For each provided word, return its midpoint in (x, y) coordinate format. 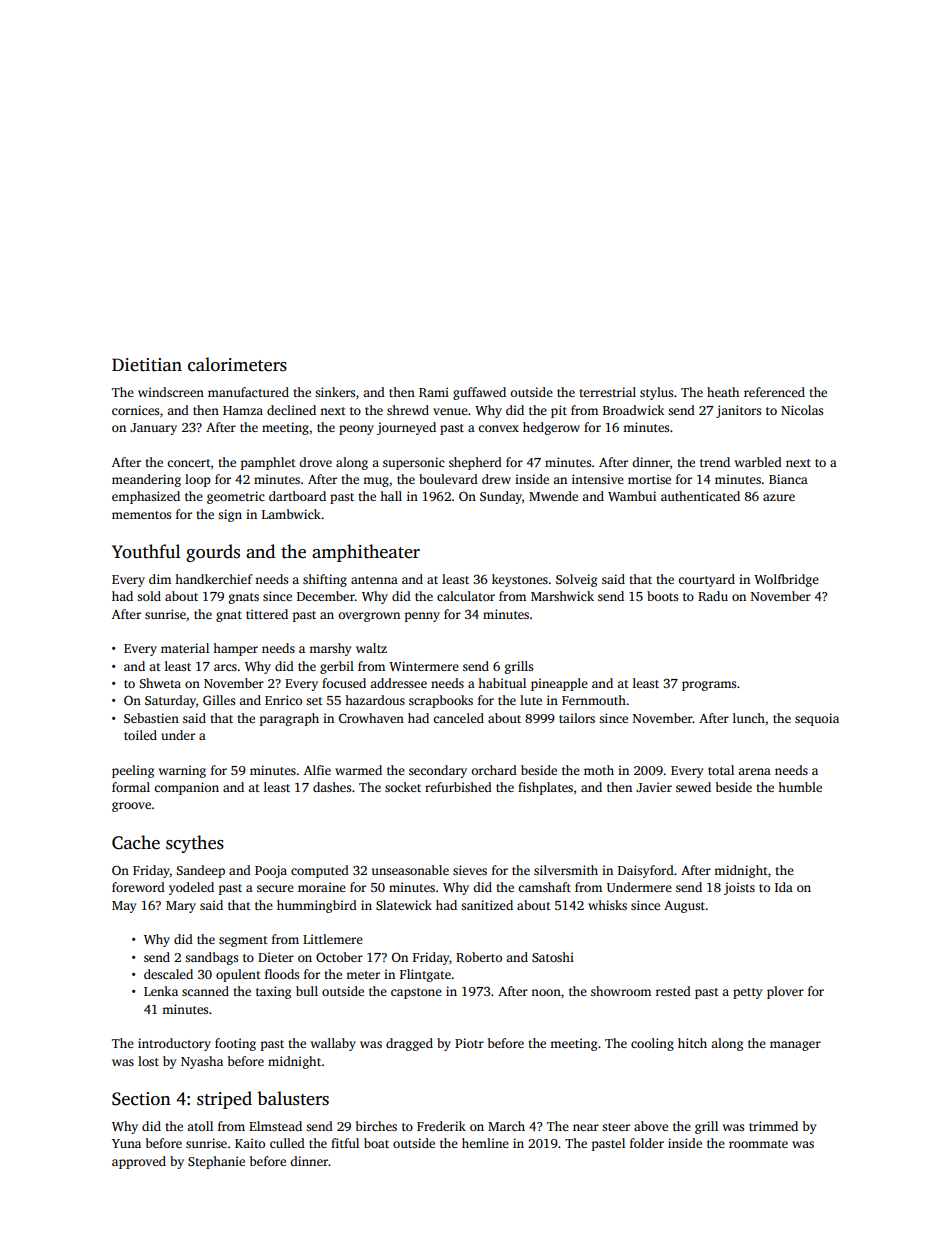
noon (546, 992)
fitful (345, 1143)
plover (785, 992)
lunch (749, 718)
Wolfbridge (786, 580)
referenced (774, 392)
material (185, 648)
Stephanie (216, 1162)
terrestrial (607, 392)
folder (647, 1143)
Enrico (283, 700)
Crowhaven (371, 718)
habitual (502, 683)
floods (282, 974)
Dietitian (147, 365)
